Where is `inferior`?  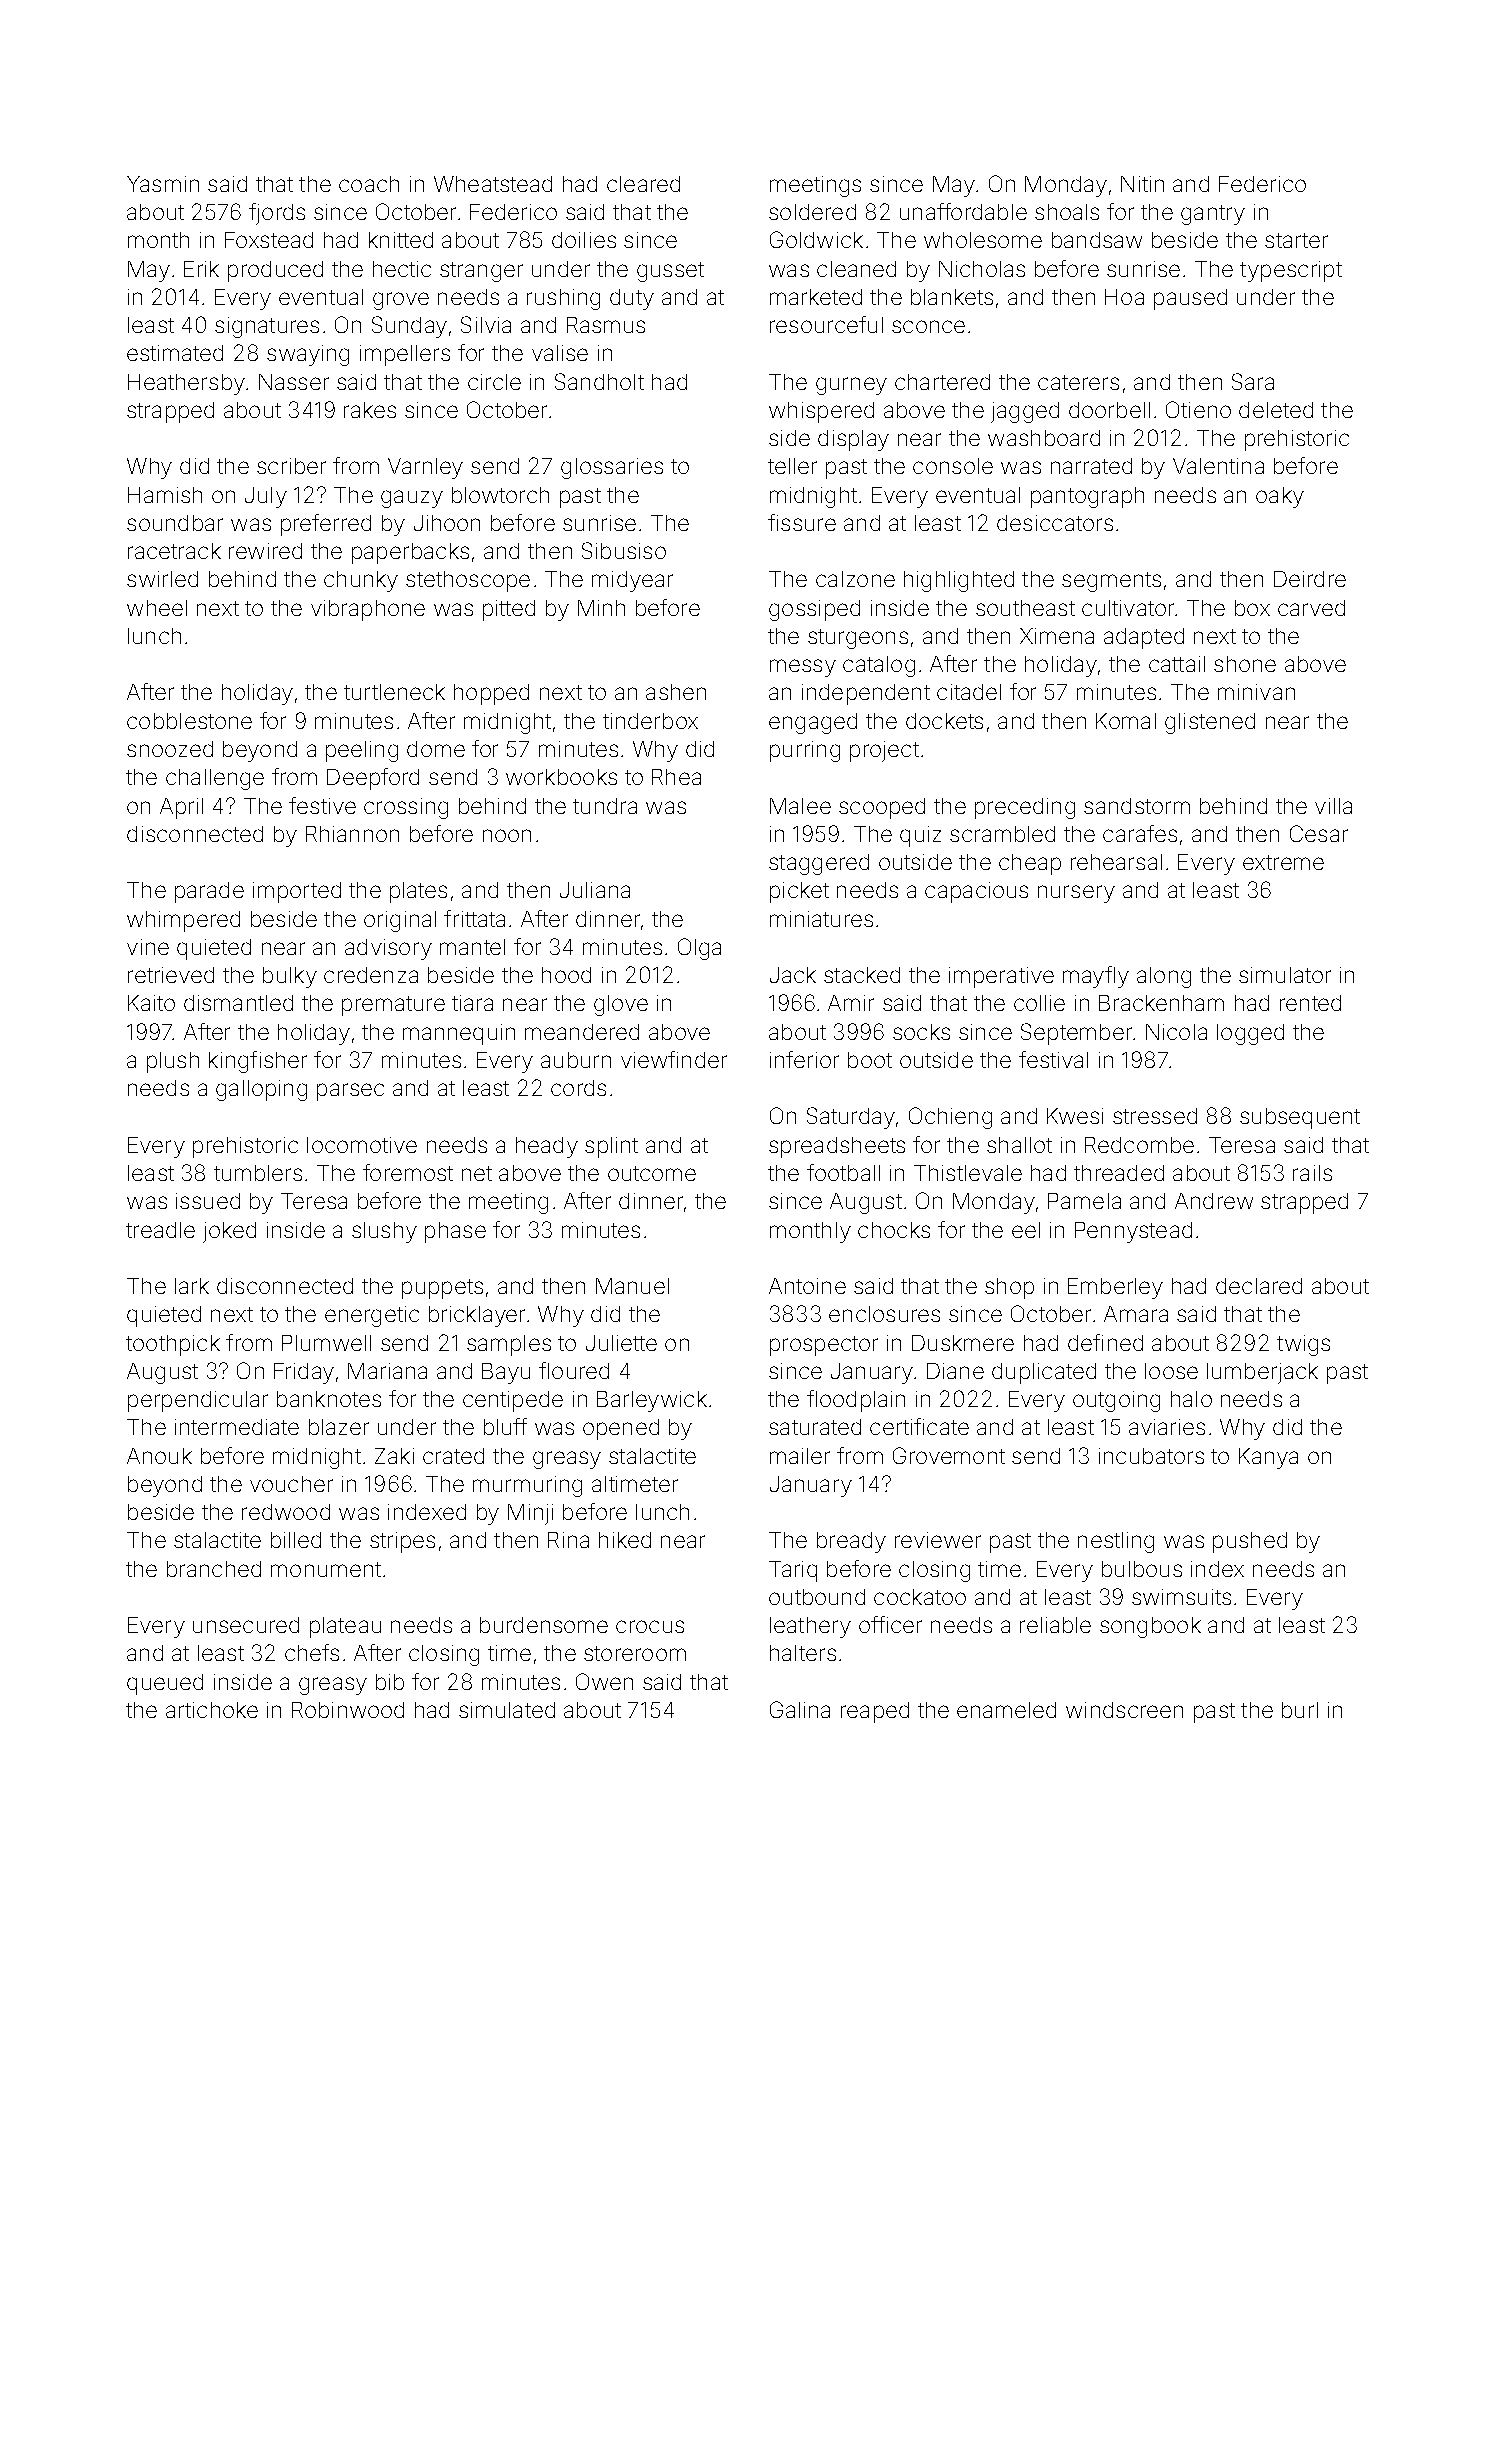 inferior is located at coordinates (804, 1059).
